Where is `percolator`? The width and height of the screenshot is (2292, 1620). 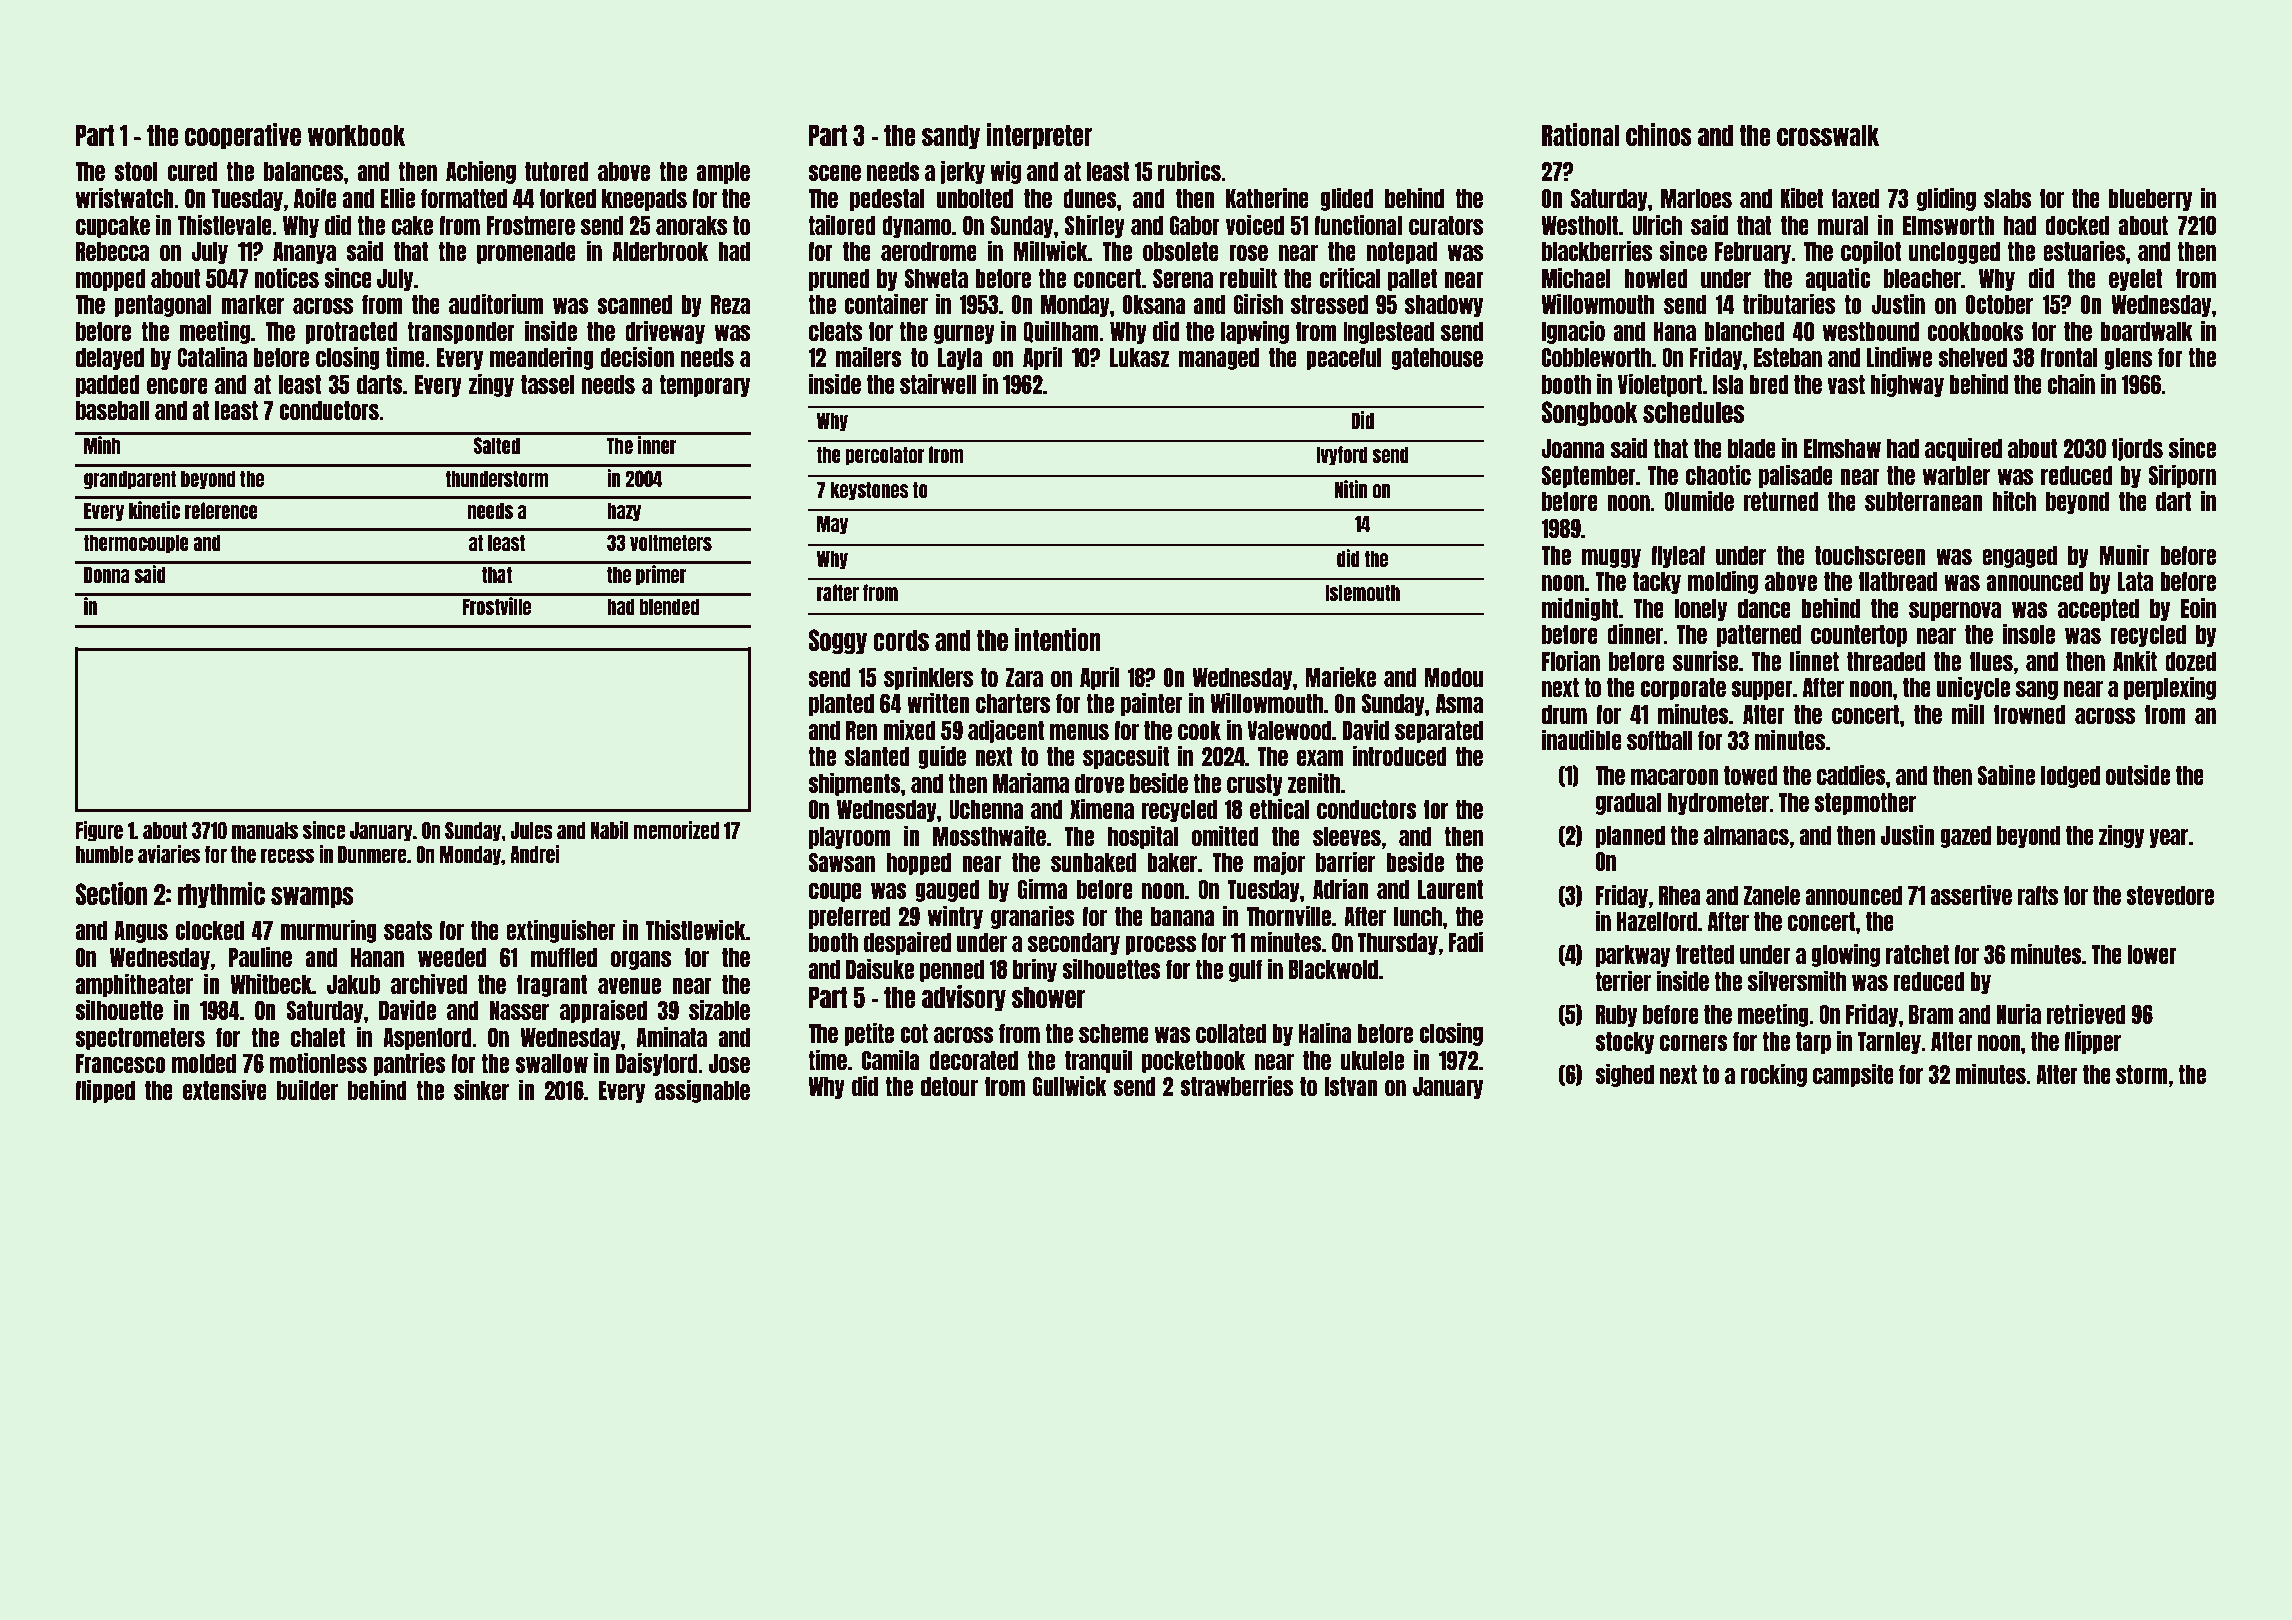
percolator is located at coordinates (885, 456).
